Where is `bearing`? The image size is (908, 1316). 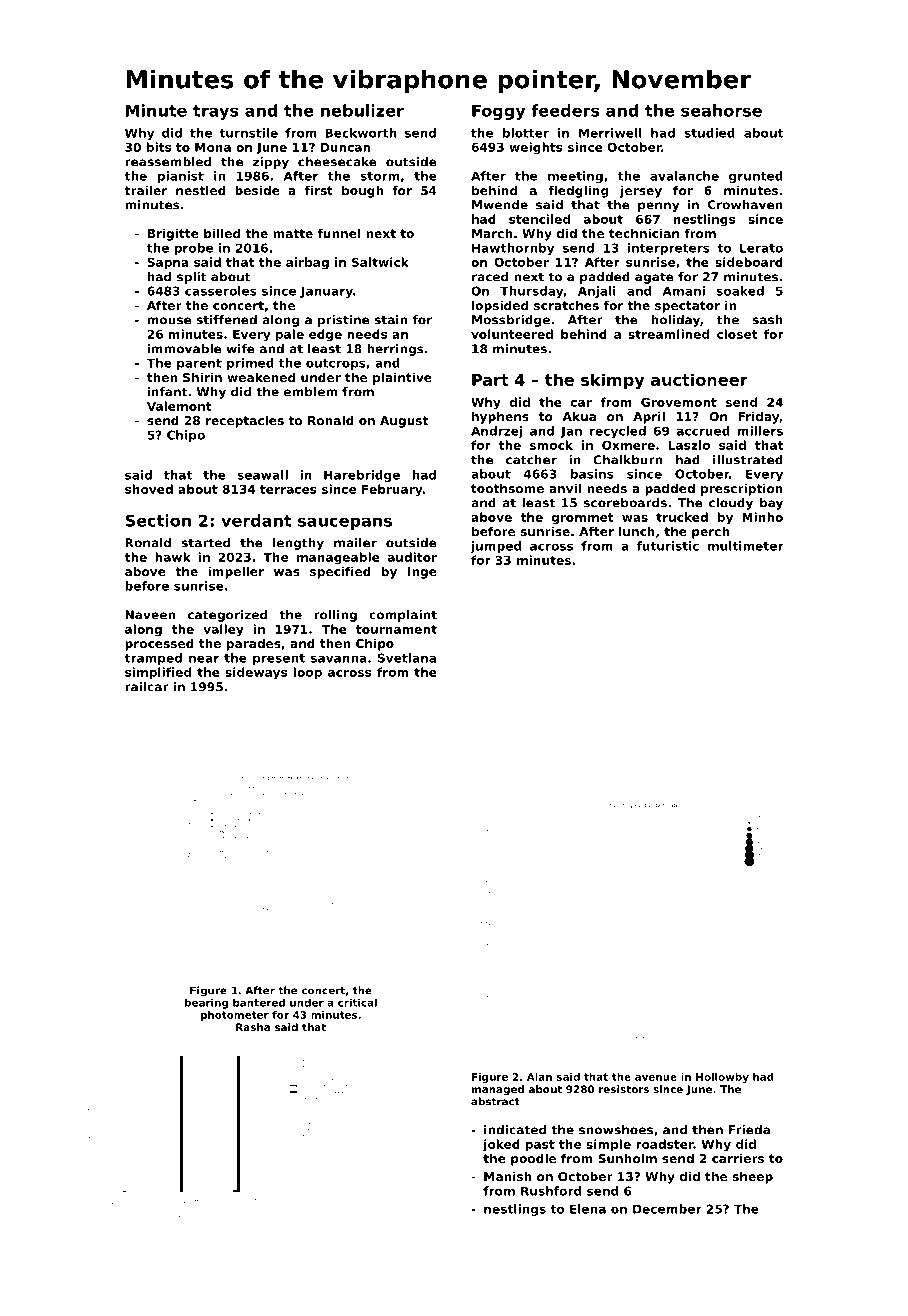
bearing is located at coordinates (206, 1004).
